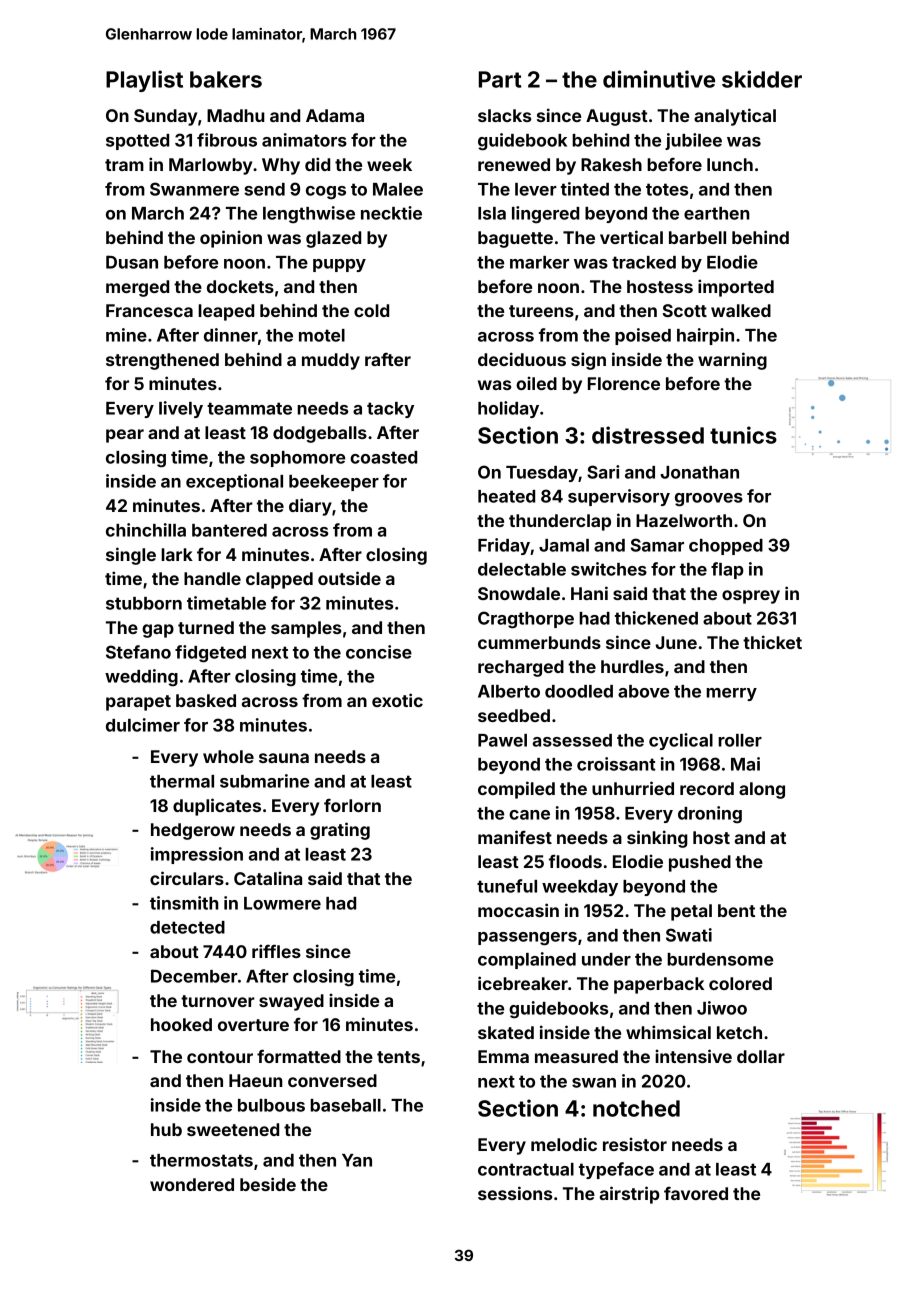 This screenshot has height=1316, width=908. Describe the element at coordinates (659, 79) in the screenshot. I see `diminutive` at that location.
